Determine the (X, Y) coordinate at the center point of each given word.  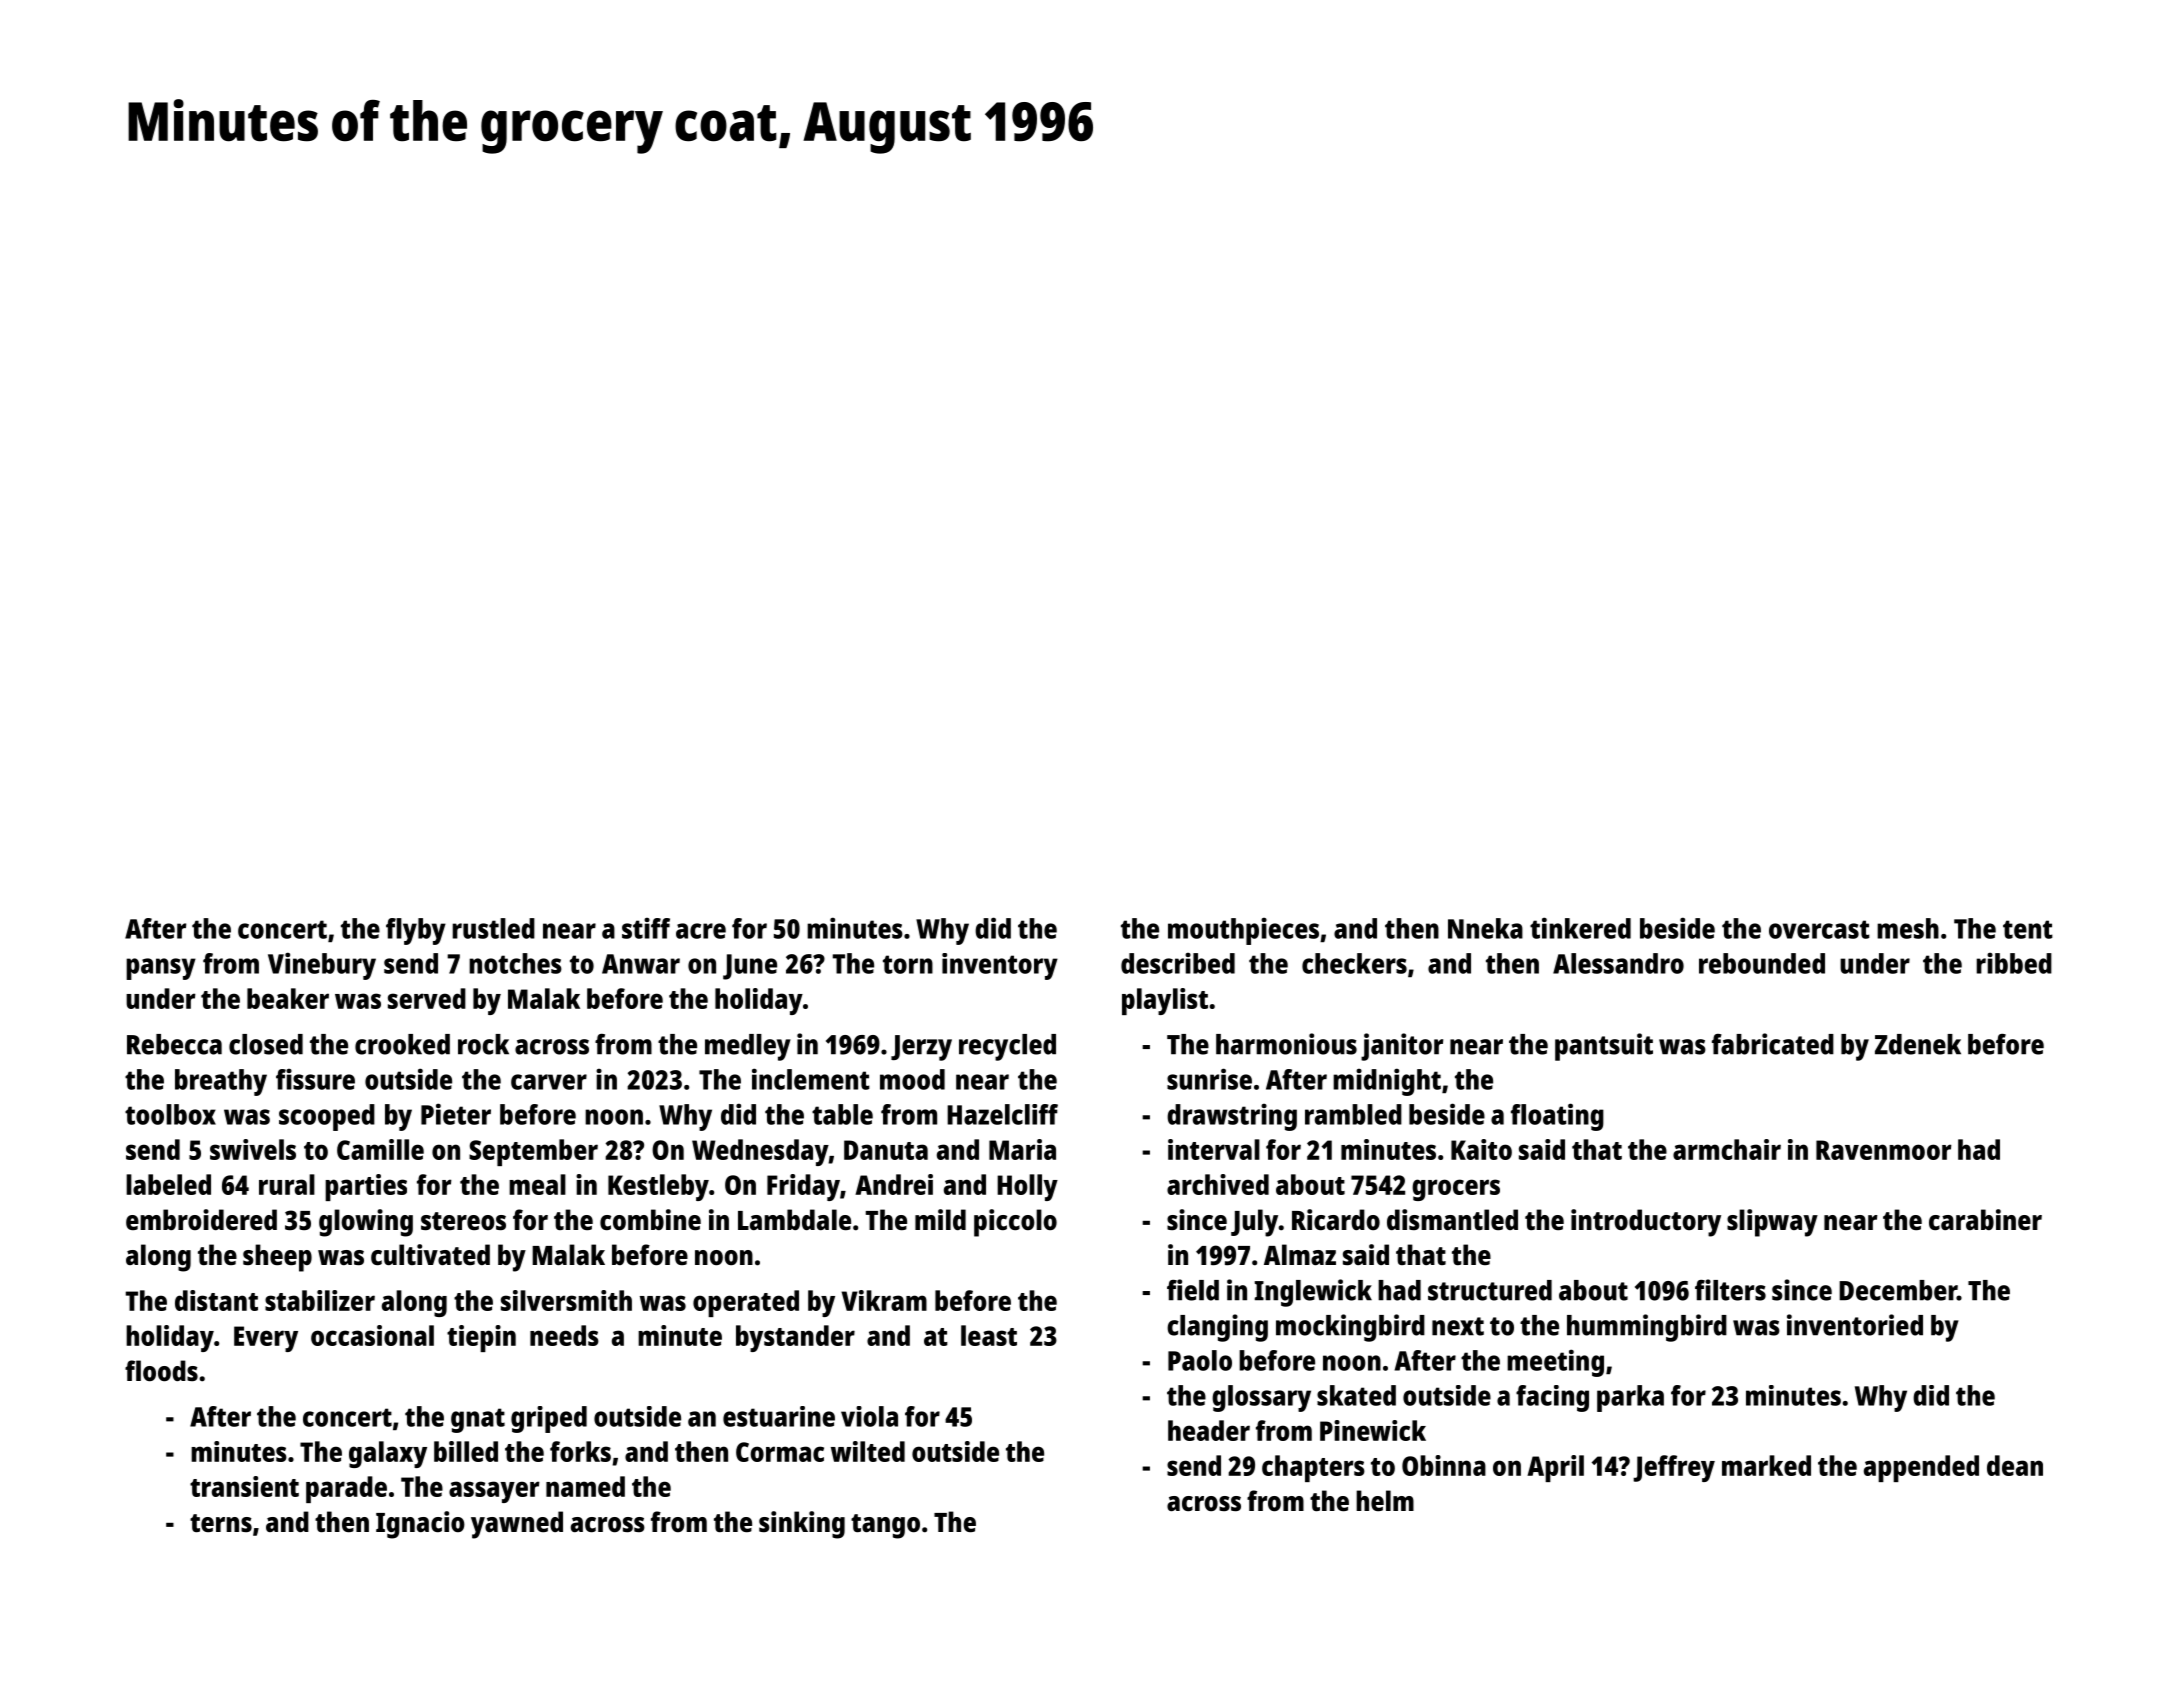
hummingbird (1647, 1328)
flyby (416, 931)
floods (161, 1371)
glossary (1261, 1398)
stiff (646, 928)
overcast (1819, 929)
